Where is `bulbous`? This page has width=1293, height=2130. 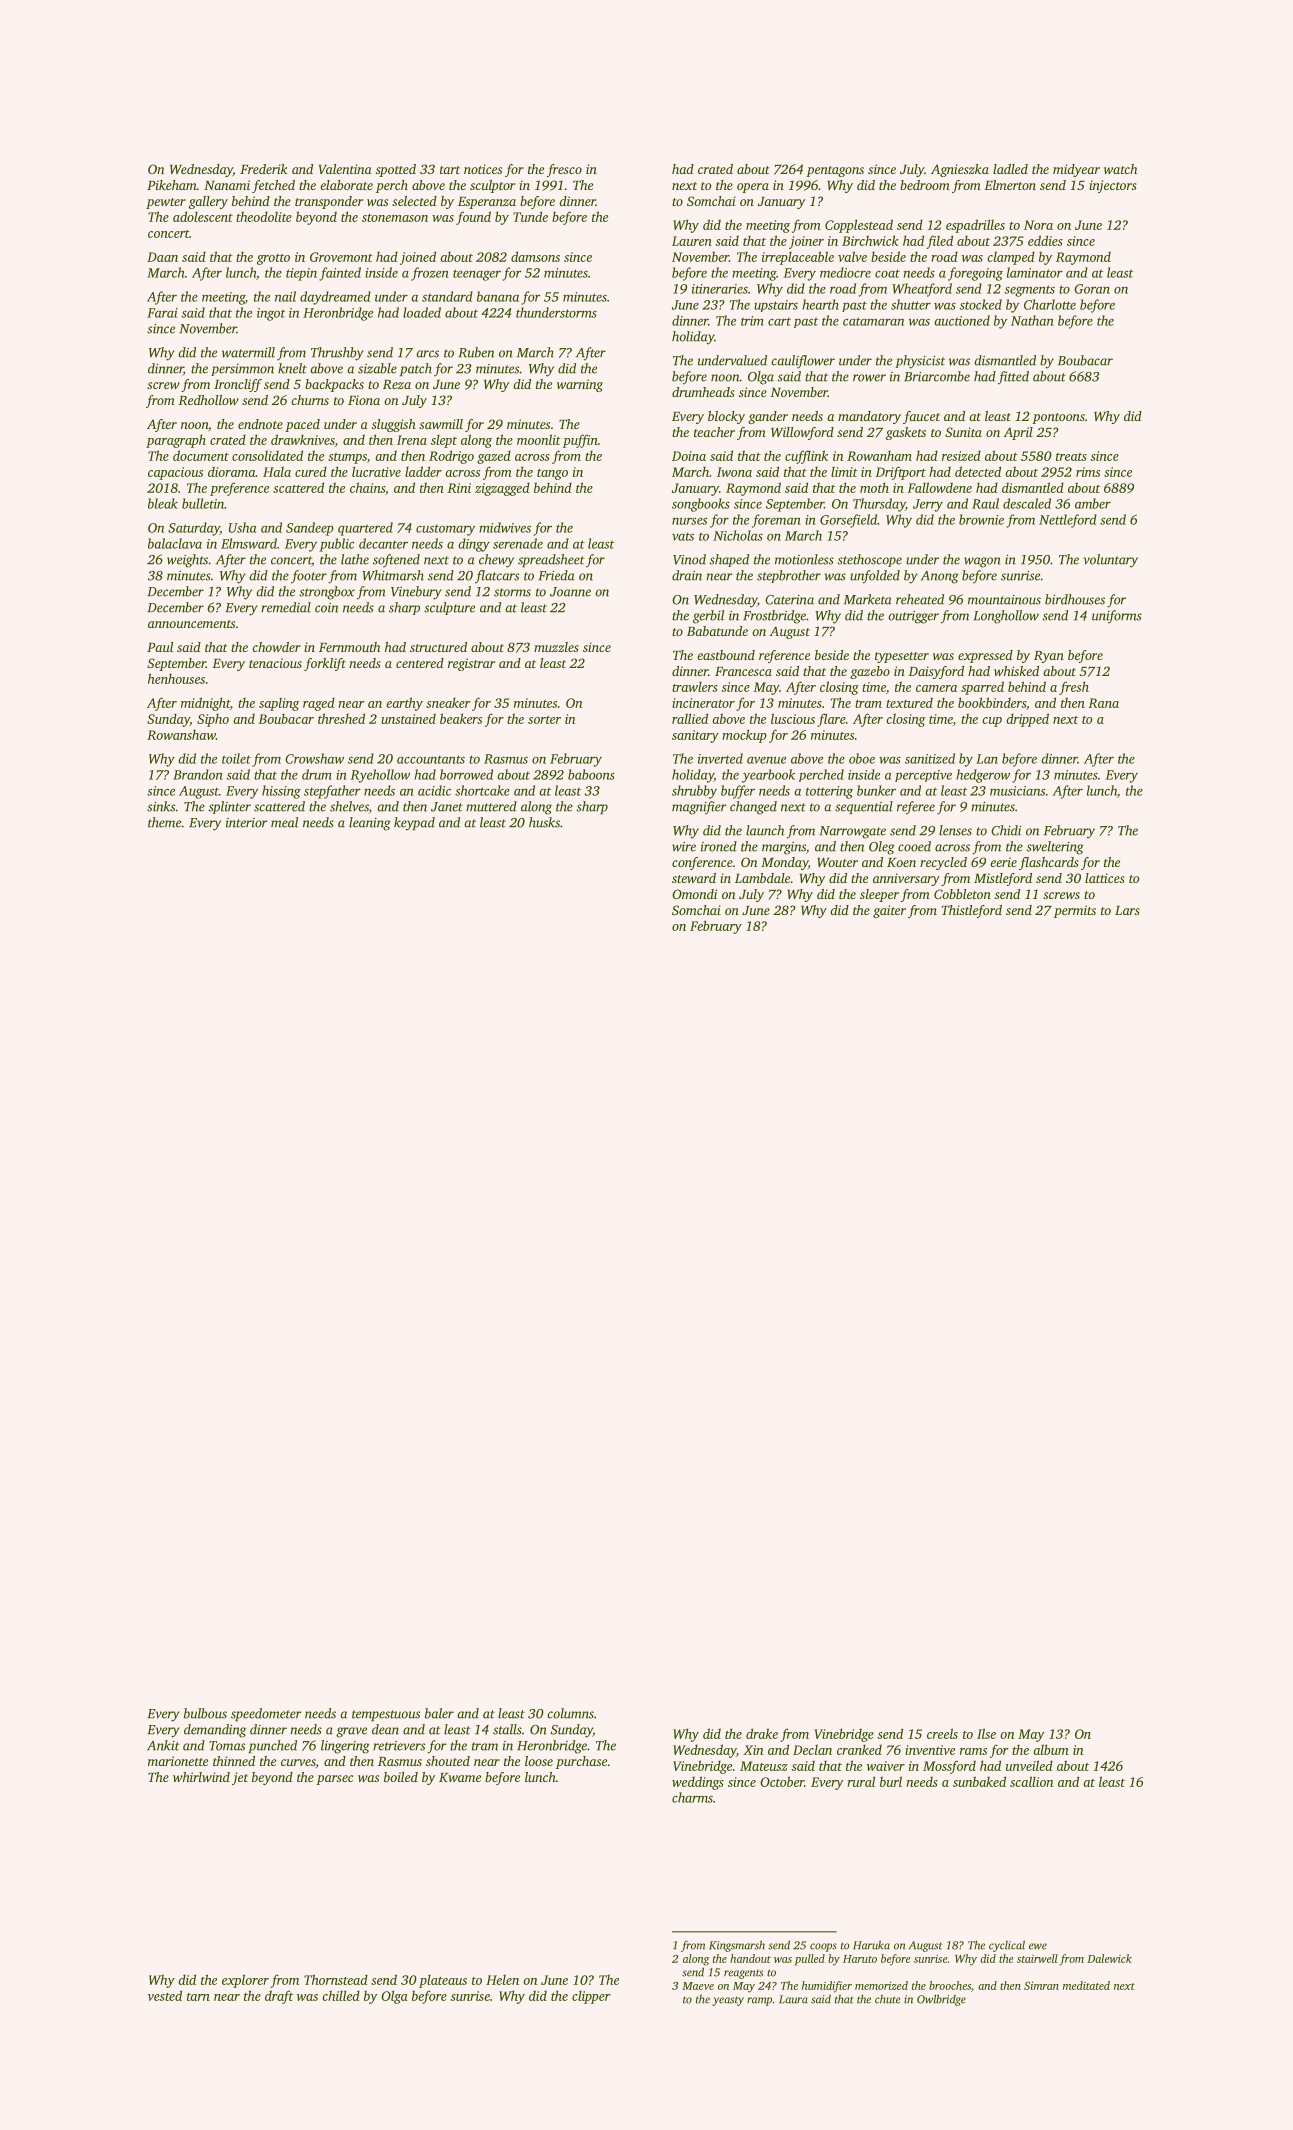
bulbous is located at coordinates (205, 1713).
